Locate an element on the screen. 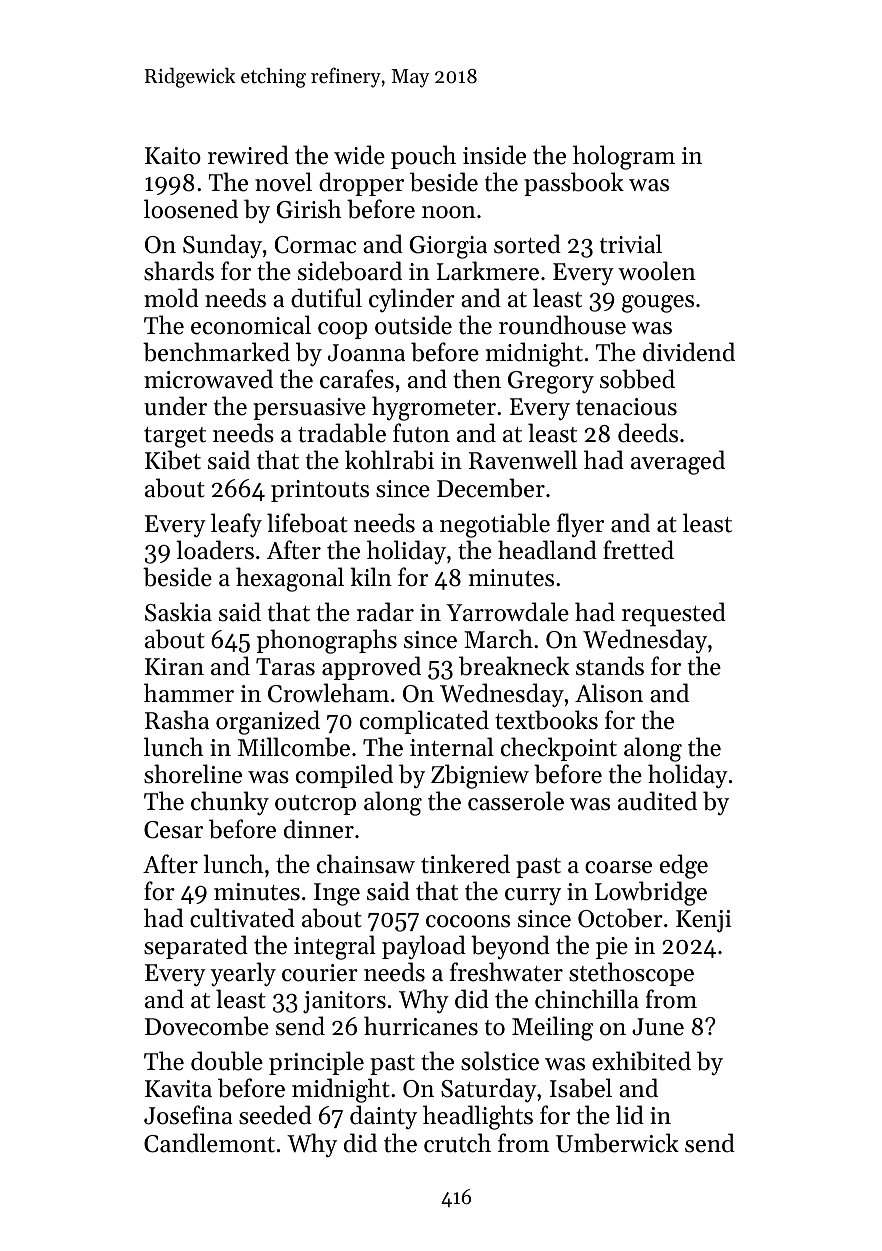 The height and width of the screenshot is (1251, 882). mold is located at coordinates (171, 298).
